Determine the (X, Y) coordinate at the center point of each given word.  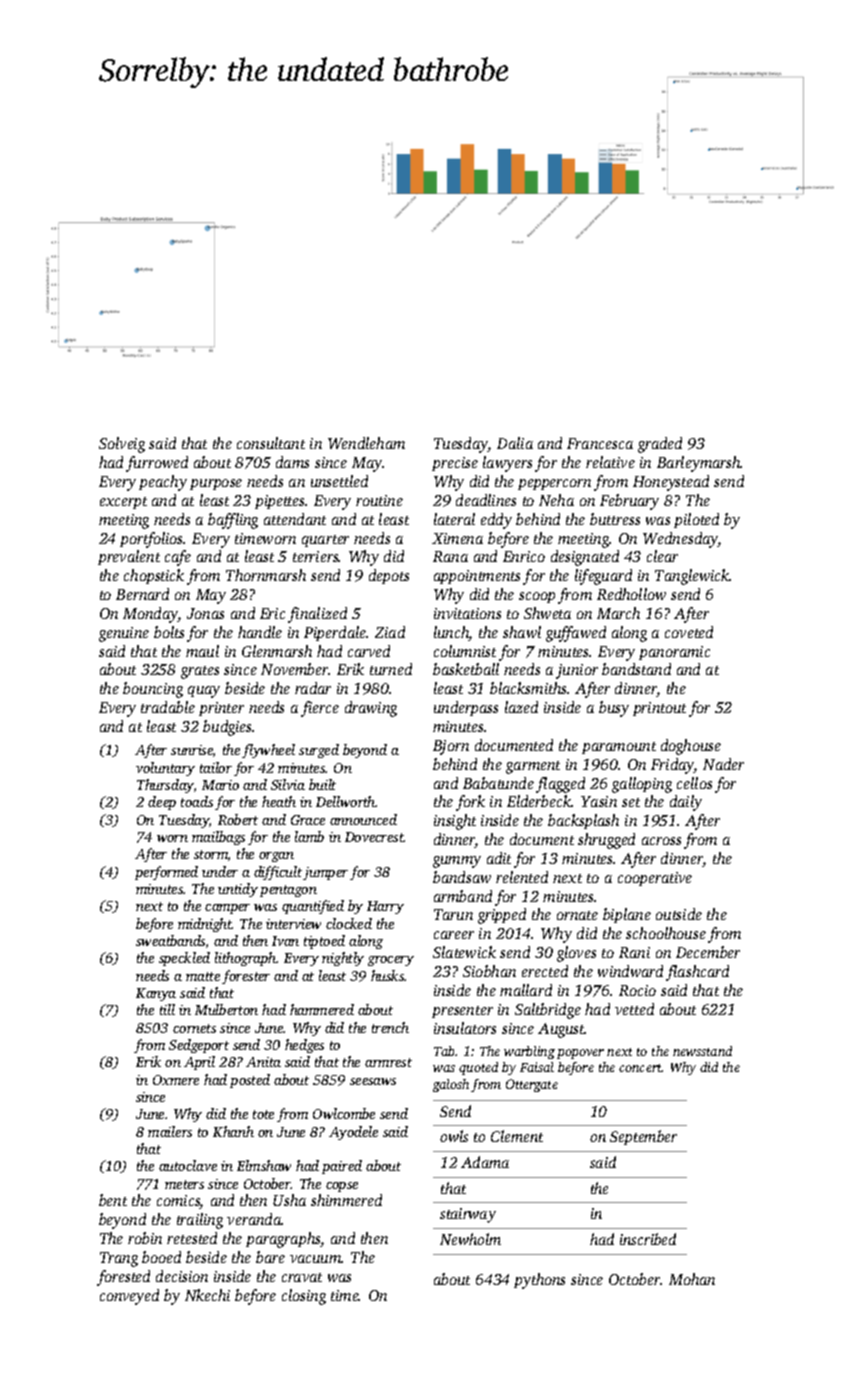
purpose (216, 484)
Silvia (288, 784)
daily (686, 803)
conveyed (129, 1297)
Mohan (692, 1279)
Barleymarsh (699, 464)
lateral (454, 519)
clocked (349, 923)
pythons (539, 1281)
